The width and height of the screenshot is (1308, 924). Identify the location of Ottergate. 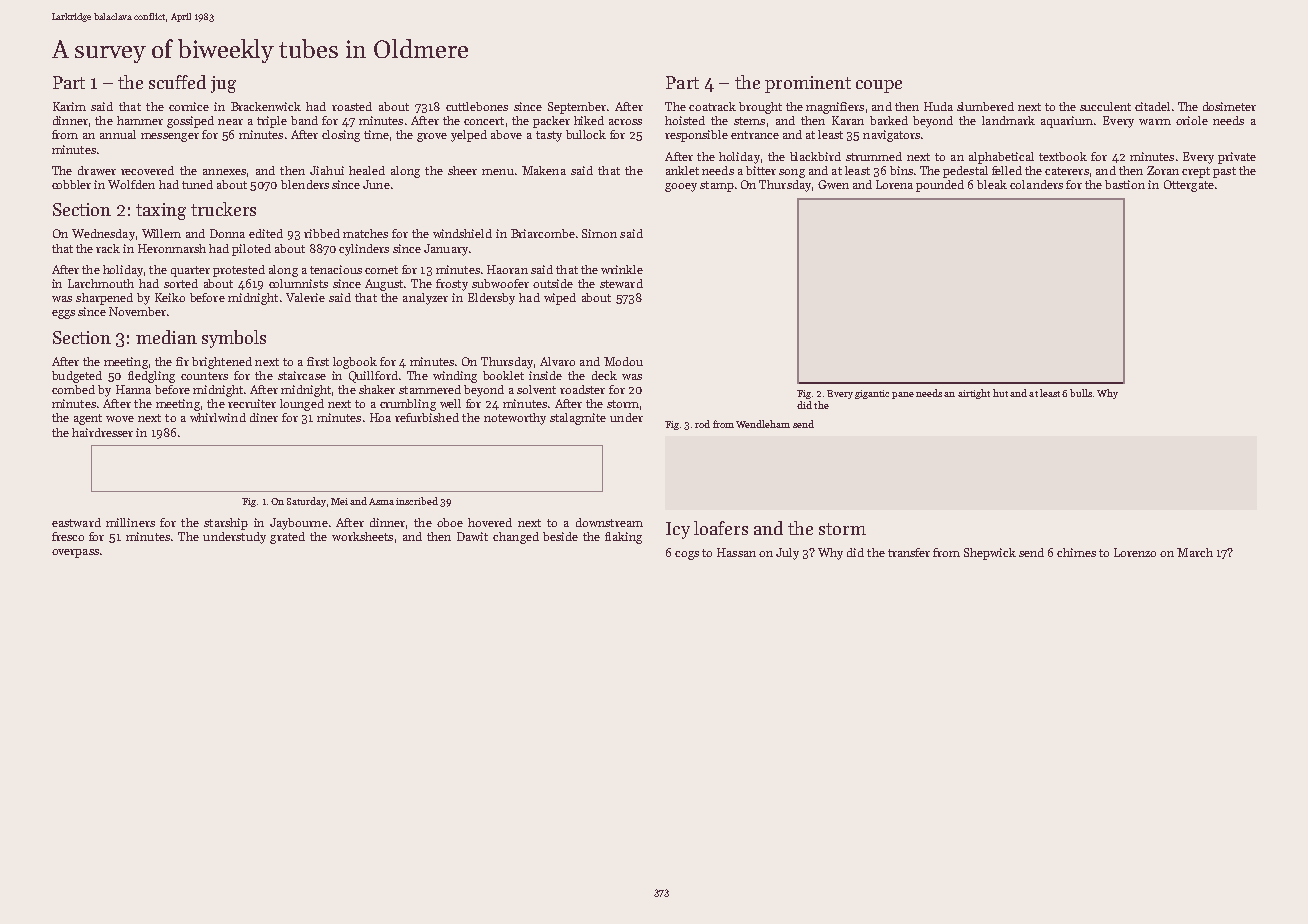
(1189, 186).
